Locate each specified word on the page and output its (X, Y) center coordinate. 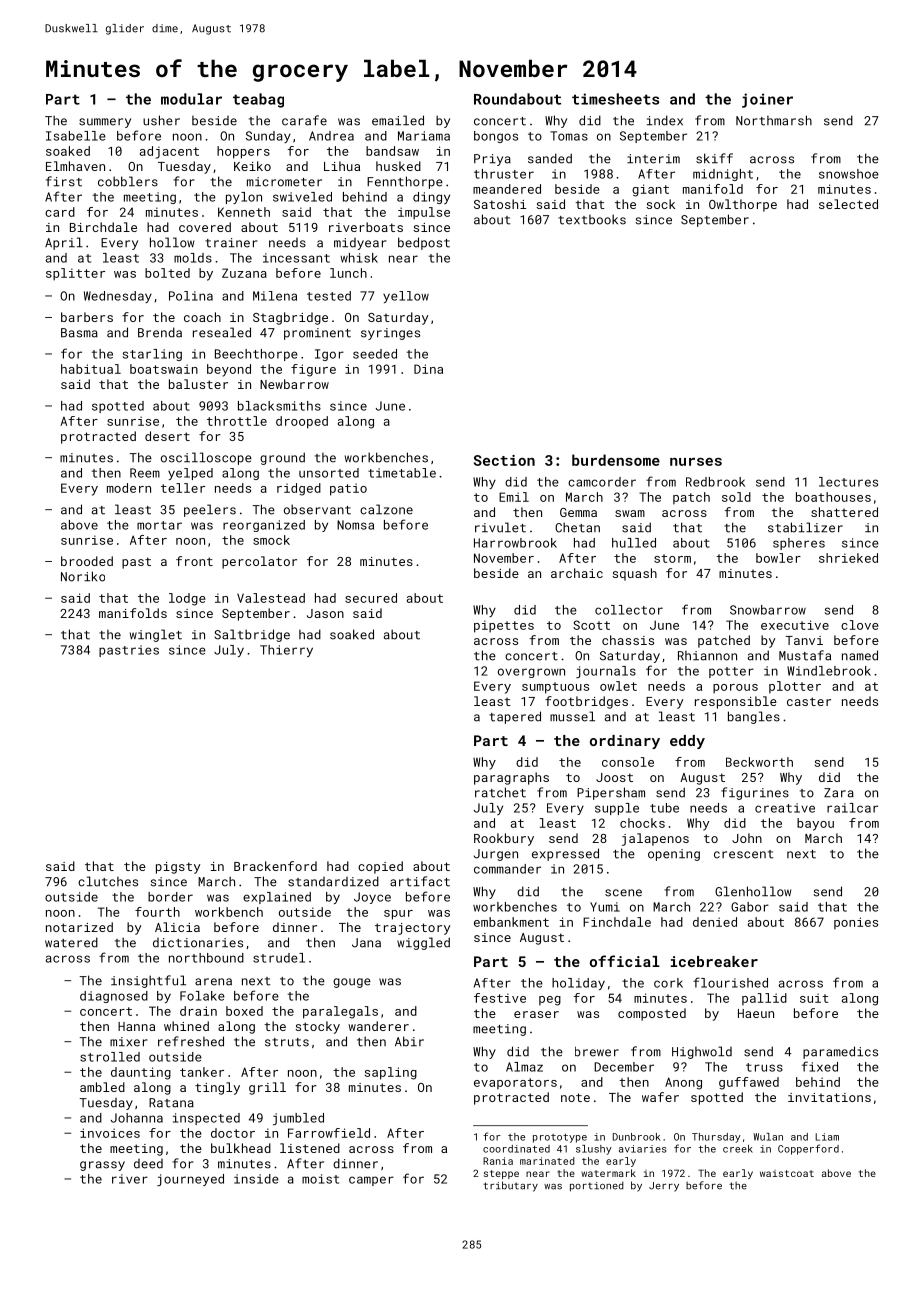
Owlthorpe (743, 205)
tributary (510, 1186)
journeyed (190, 1180)
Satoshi (500, 204)
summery (105, 123)
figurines (755, 793)
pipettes (504, 626)
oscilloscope (206, 458)
